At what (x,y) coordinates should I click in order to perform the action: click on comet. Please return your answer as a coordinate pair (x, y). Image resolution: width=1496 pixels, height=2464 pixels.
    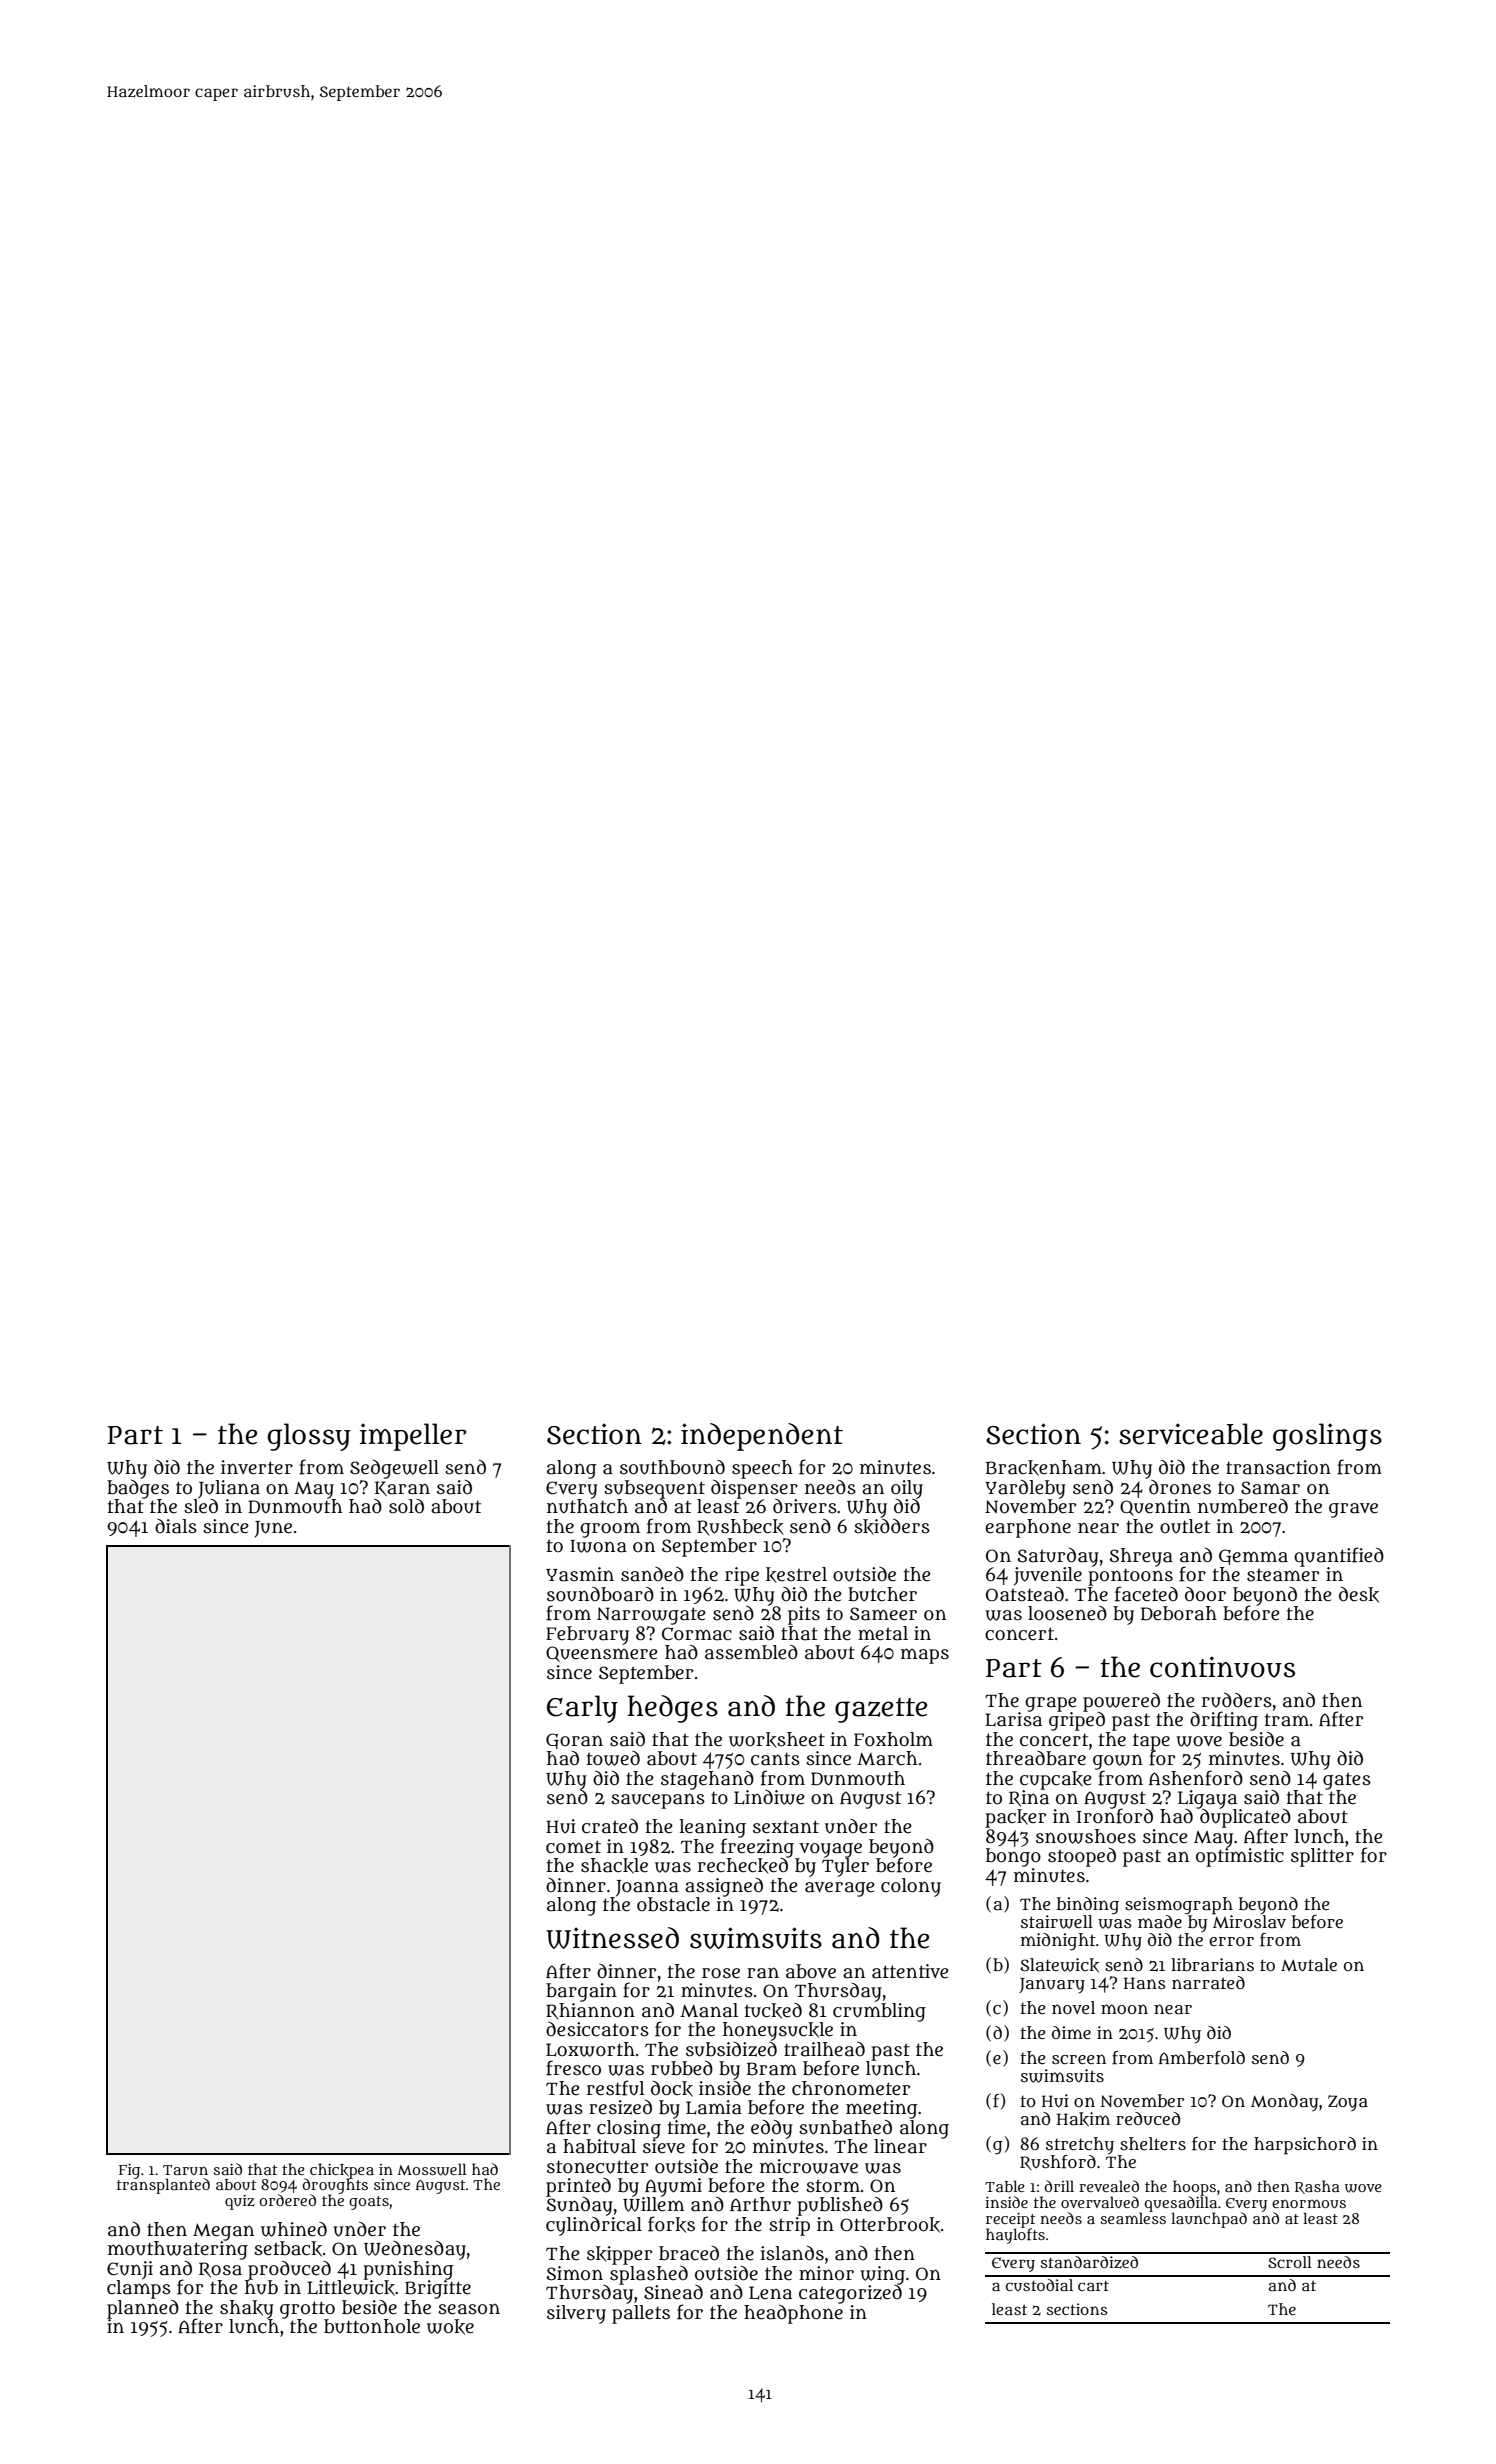
    Looking at the image, I should click on (573, 1847).
